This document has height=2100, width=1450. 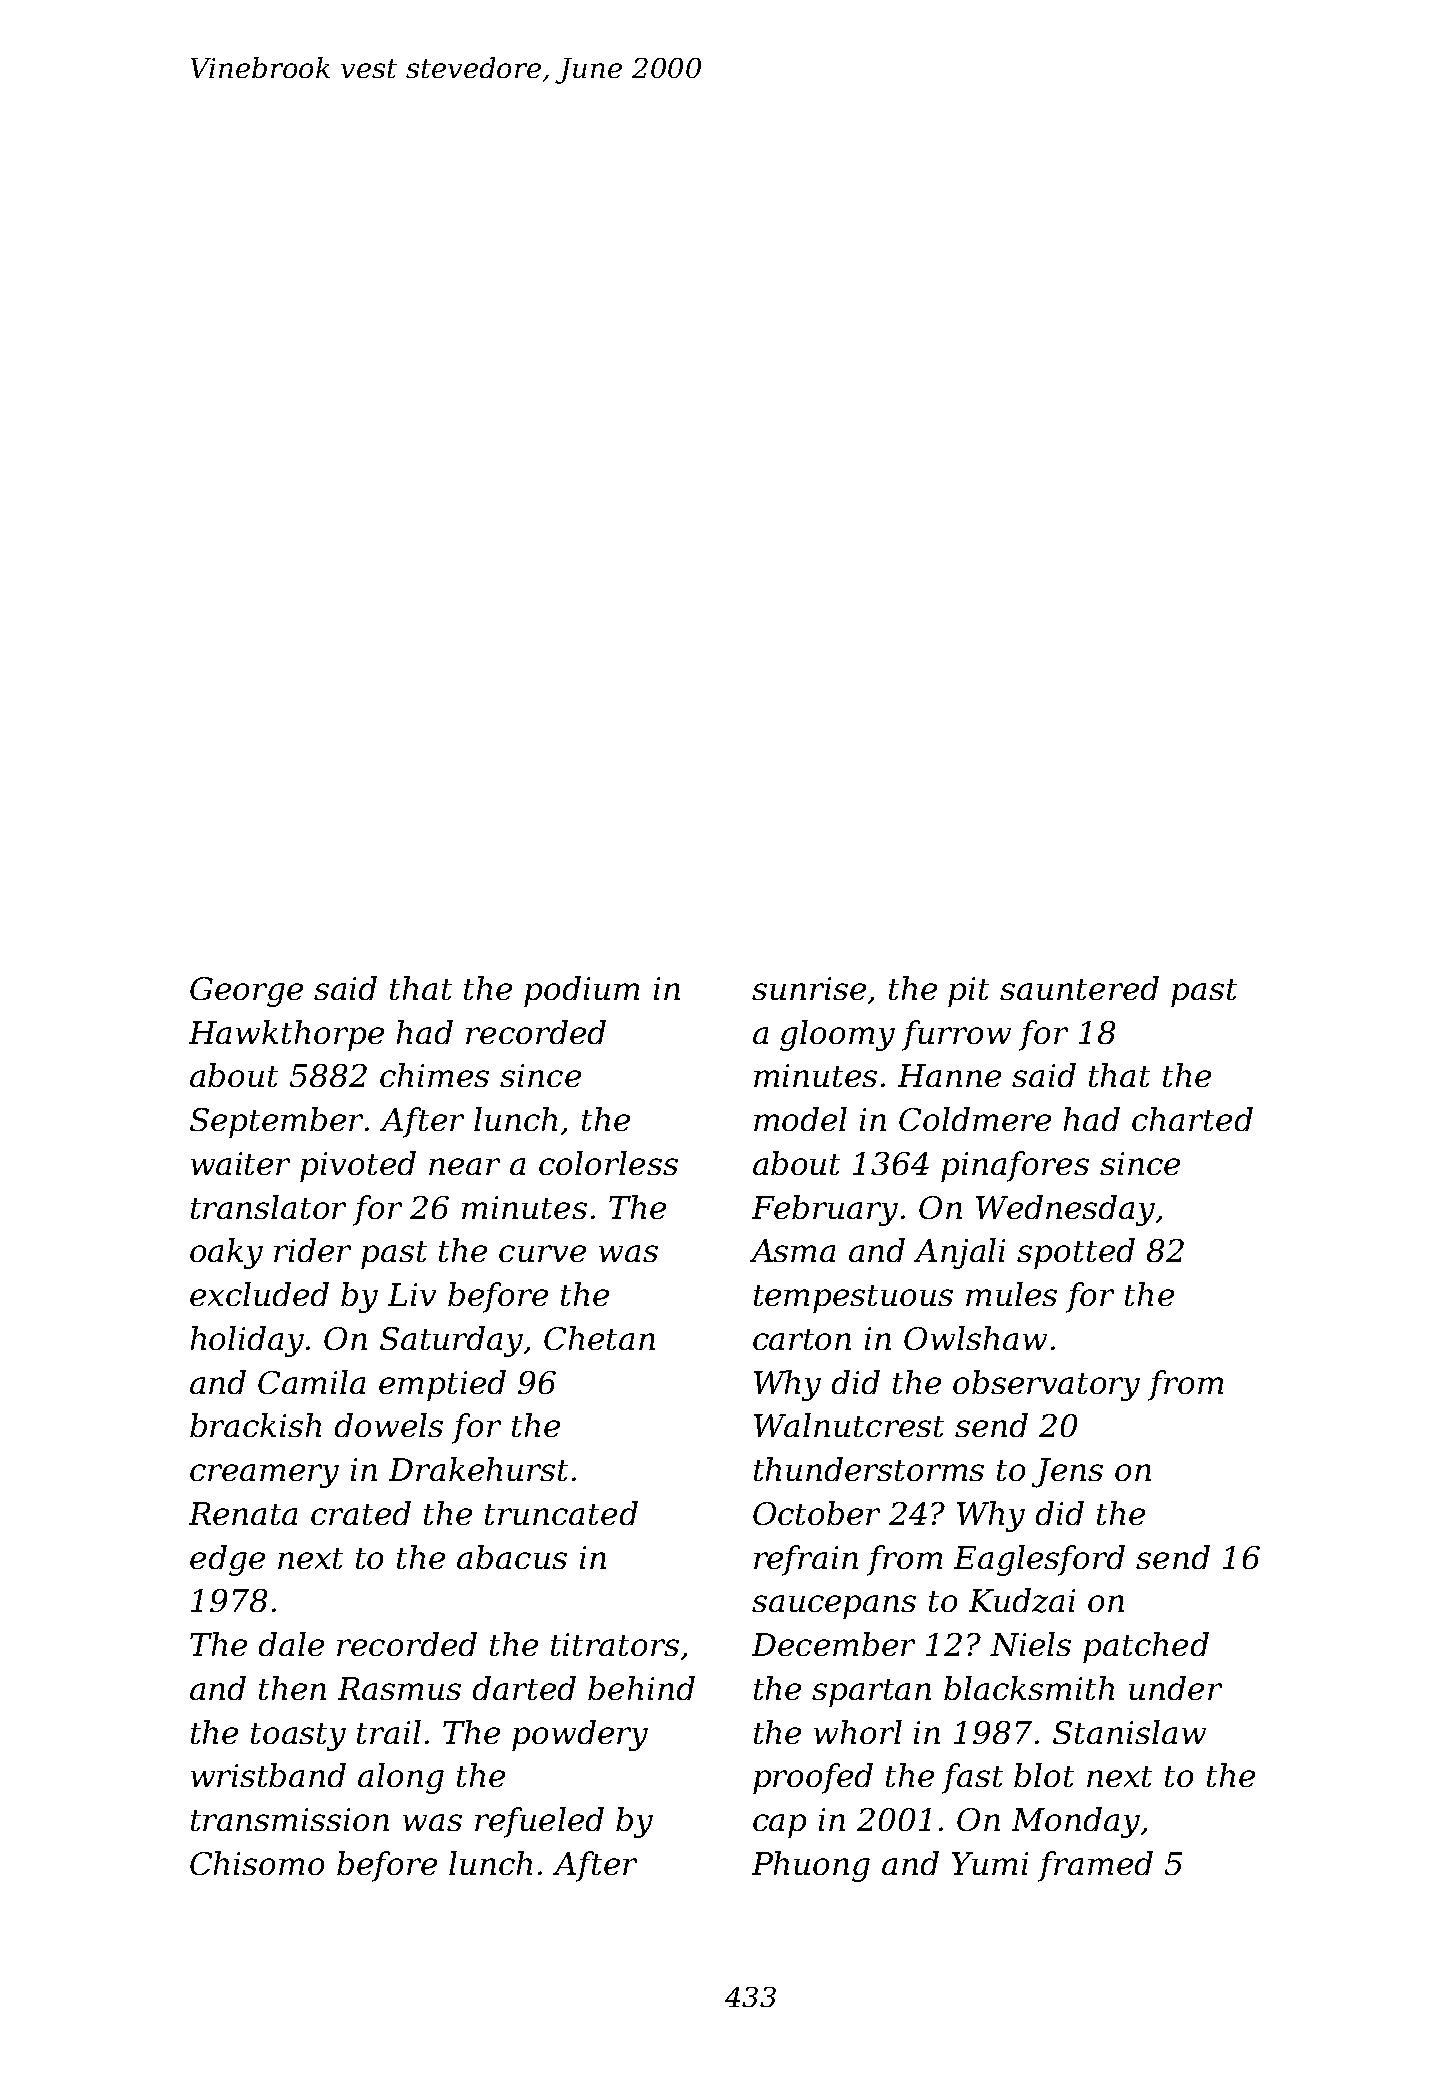 I want to click on Jens, so click(x=1067, y=1473).
